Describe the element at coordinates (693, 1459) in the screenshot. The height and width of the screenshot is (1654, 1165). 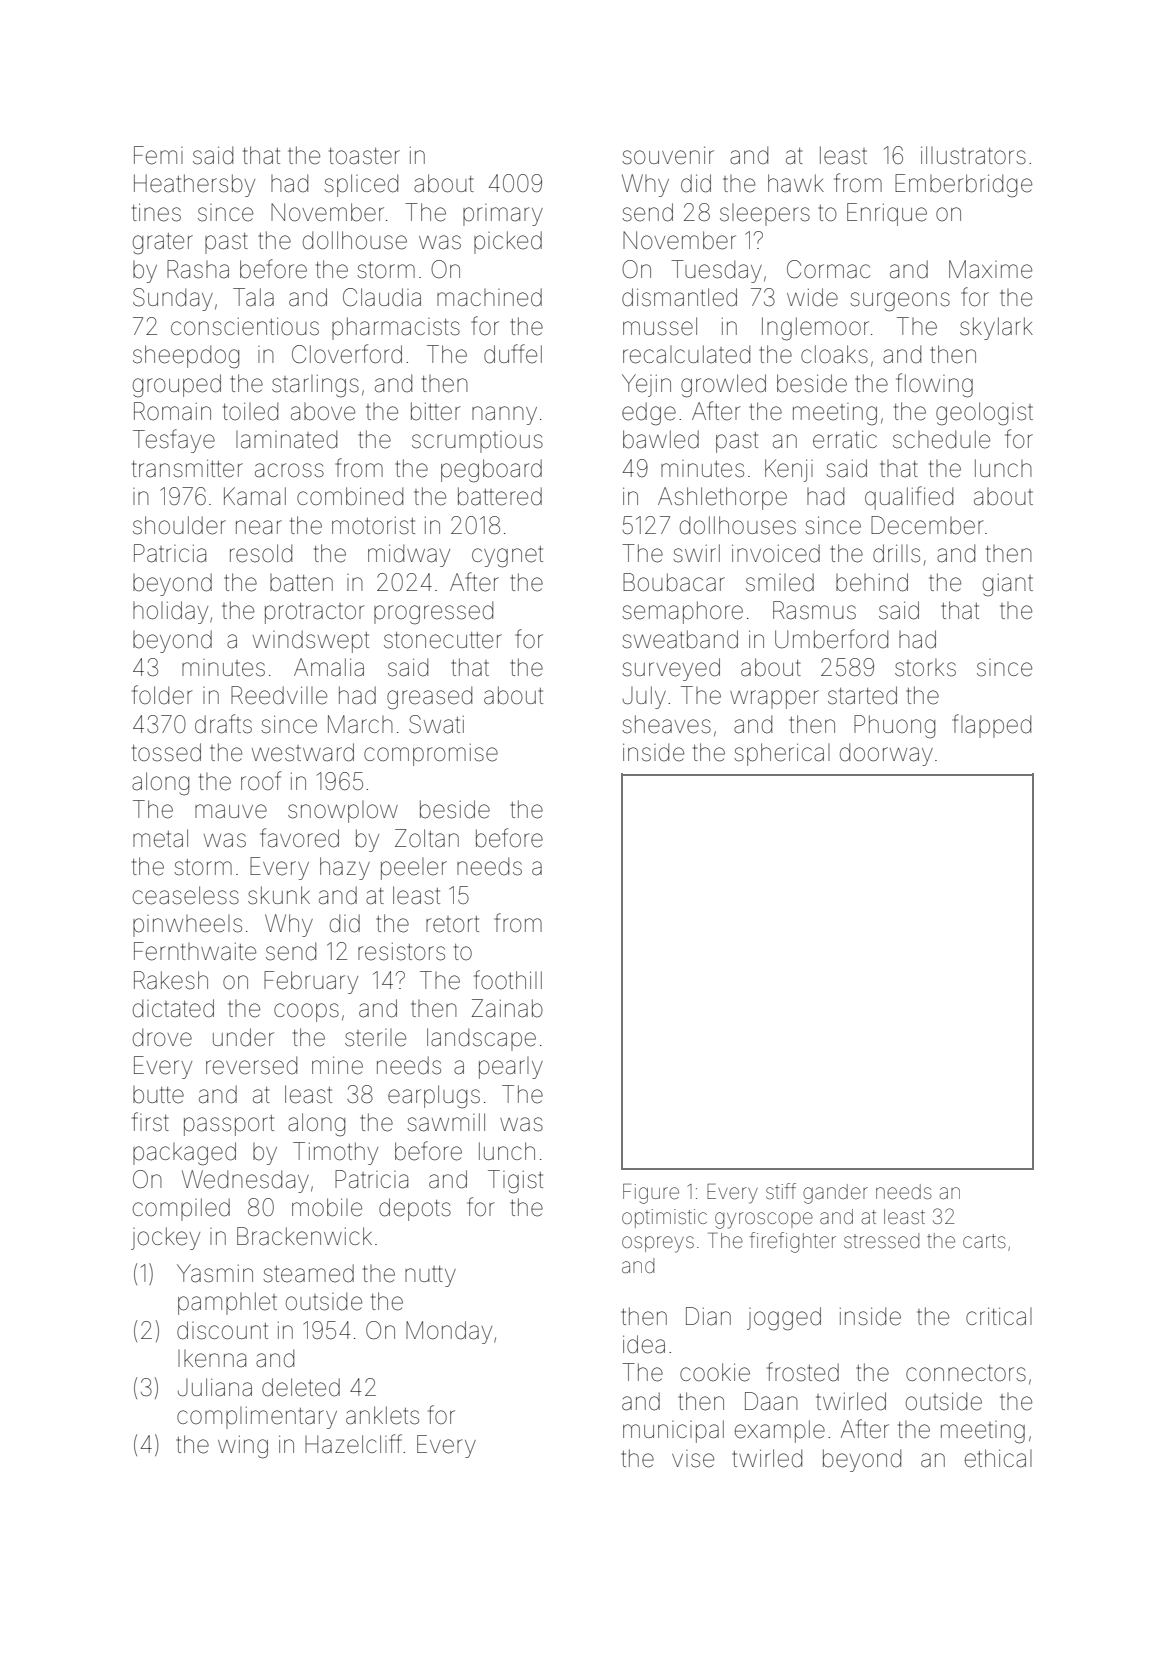
I see `vise` at that location.
